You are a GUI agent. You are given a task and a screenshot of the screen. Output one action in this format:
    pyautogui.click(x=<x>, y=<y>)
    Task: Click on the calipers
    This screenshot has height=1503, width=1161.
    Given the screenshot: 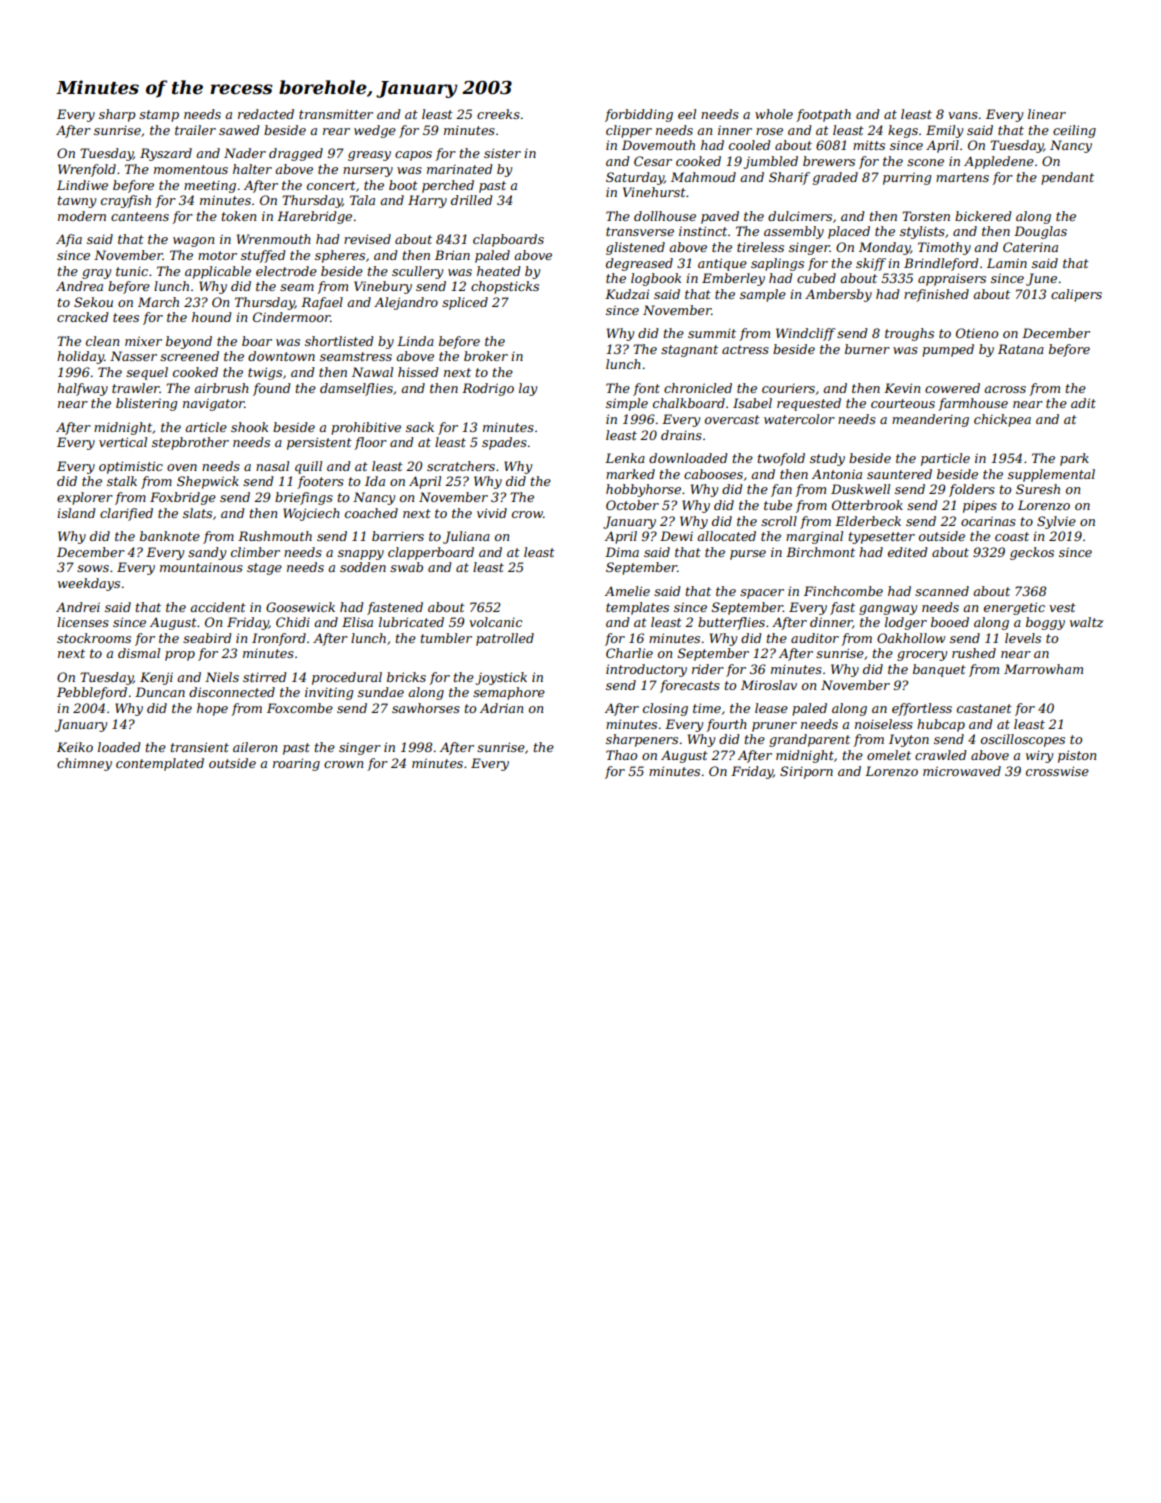 What is the action you would take?
    pyautogui.click(x=1076, y=295)
